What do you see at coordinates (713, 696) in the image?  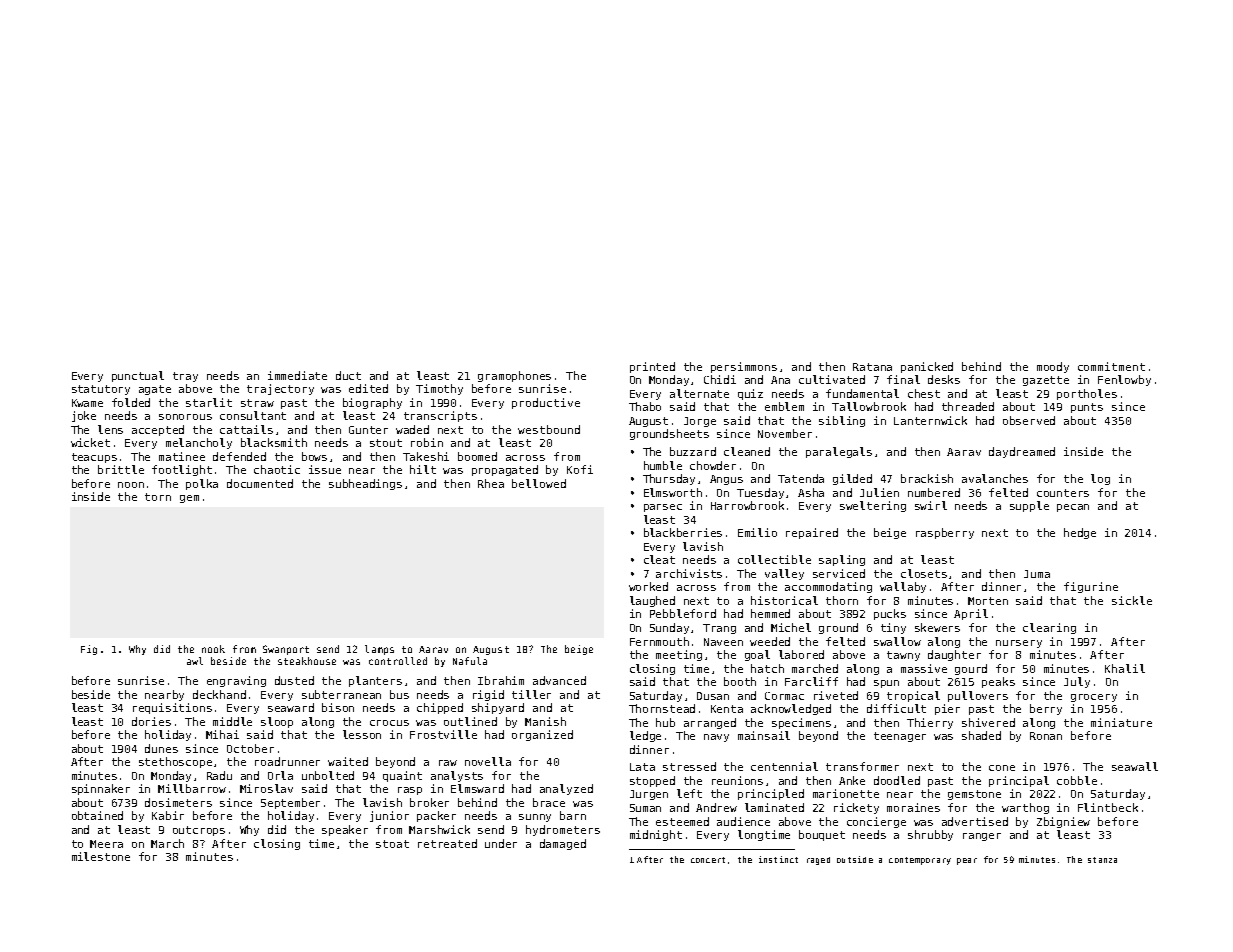 I see `Dusan` at bounding box center [713, 696].
